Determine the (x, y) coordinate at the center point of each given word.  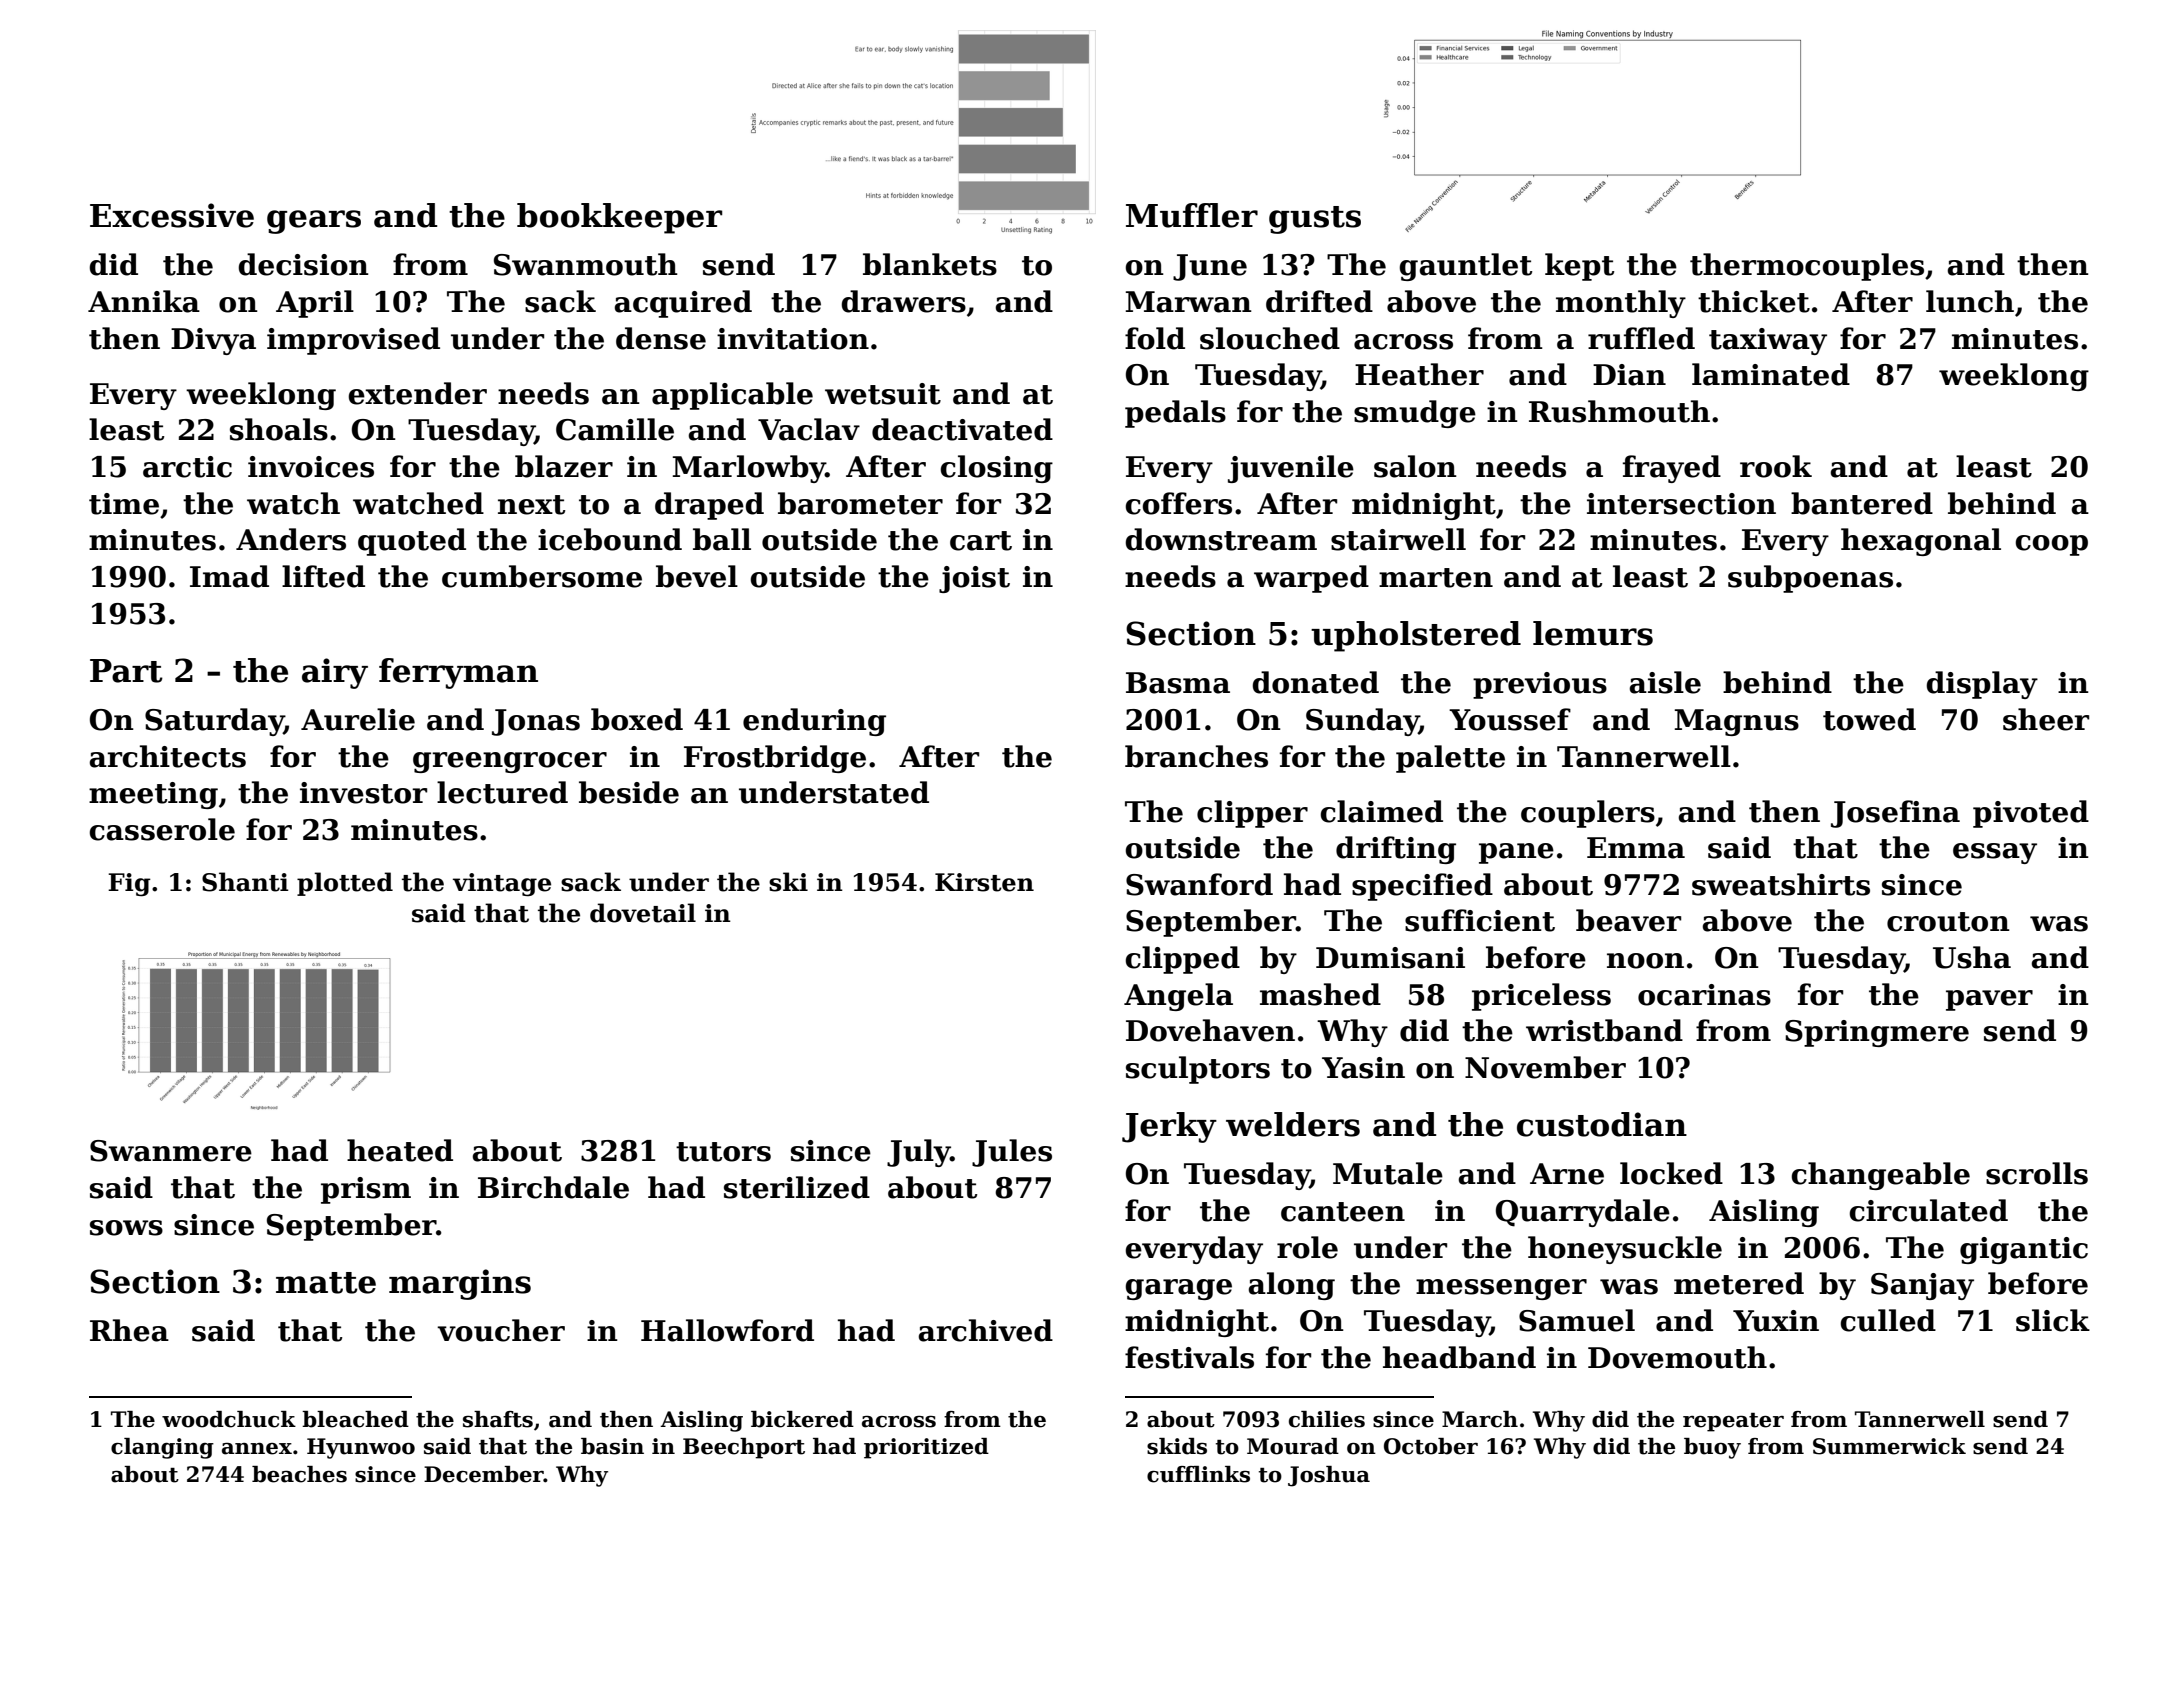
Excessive (172, 215)
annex (257, 1449)
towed (1869, 719)
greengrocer (510, 762)
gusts (1315, 220)
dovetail (643, 913)
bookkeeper (619, 218)
